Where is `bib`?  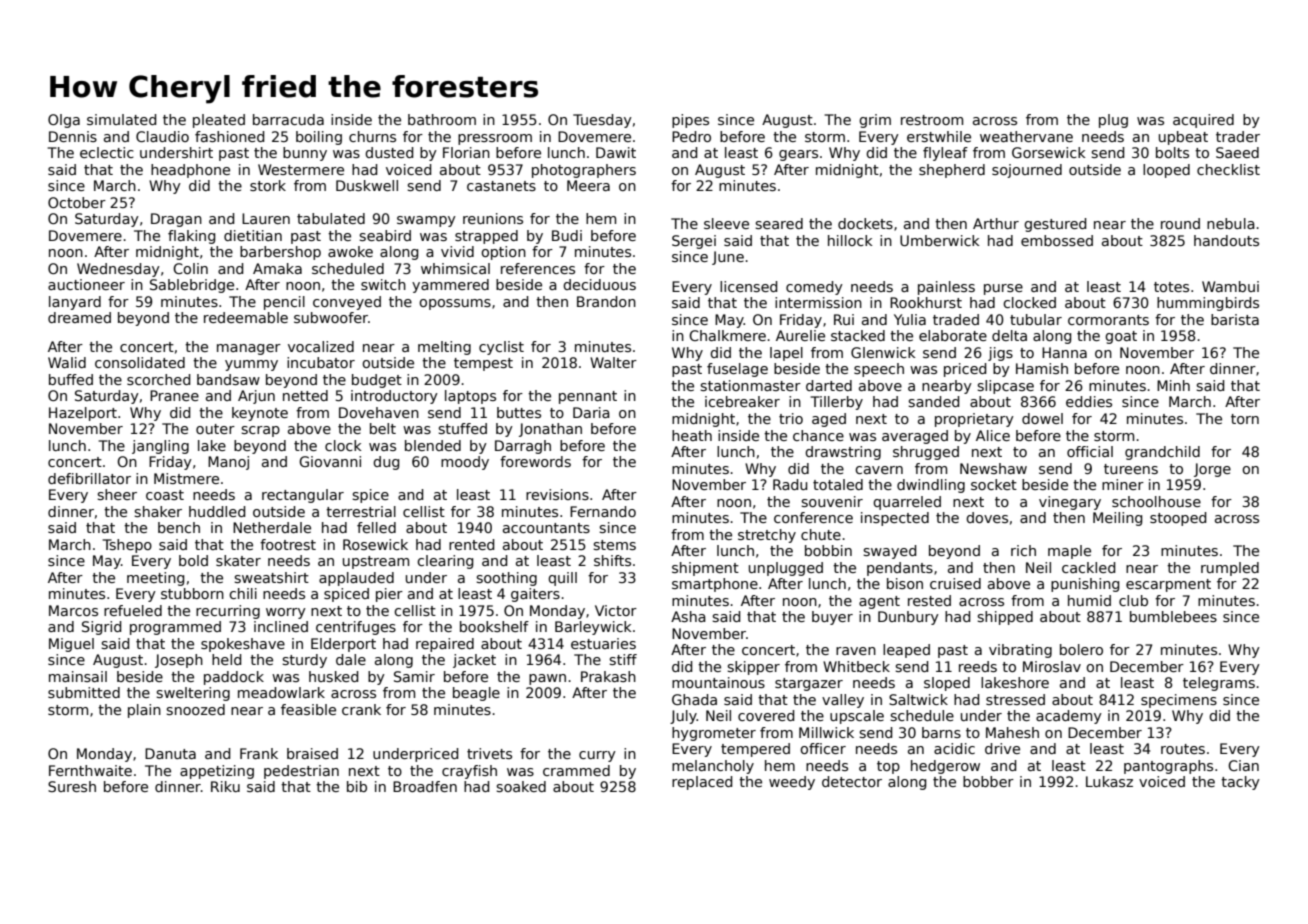
bib is located at coordinates (357, 786).
